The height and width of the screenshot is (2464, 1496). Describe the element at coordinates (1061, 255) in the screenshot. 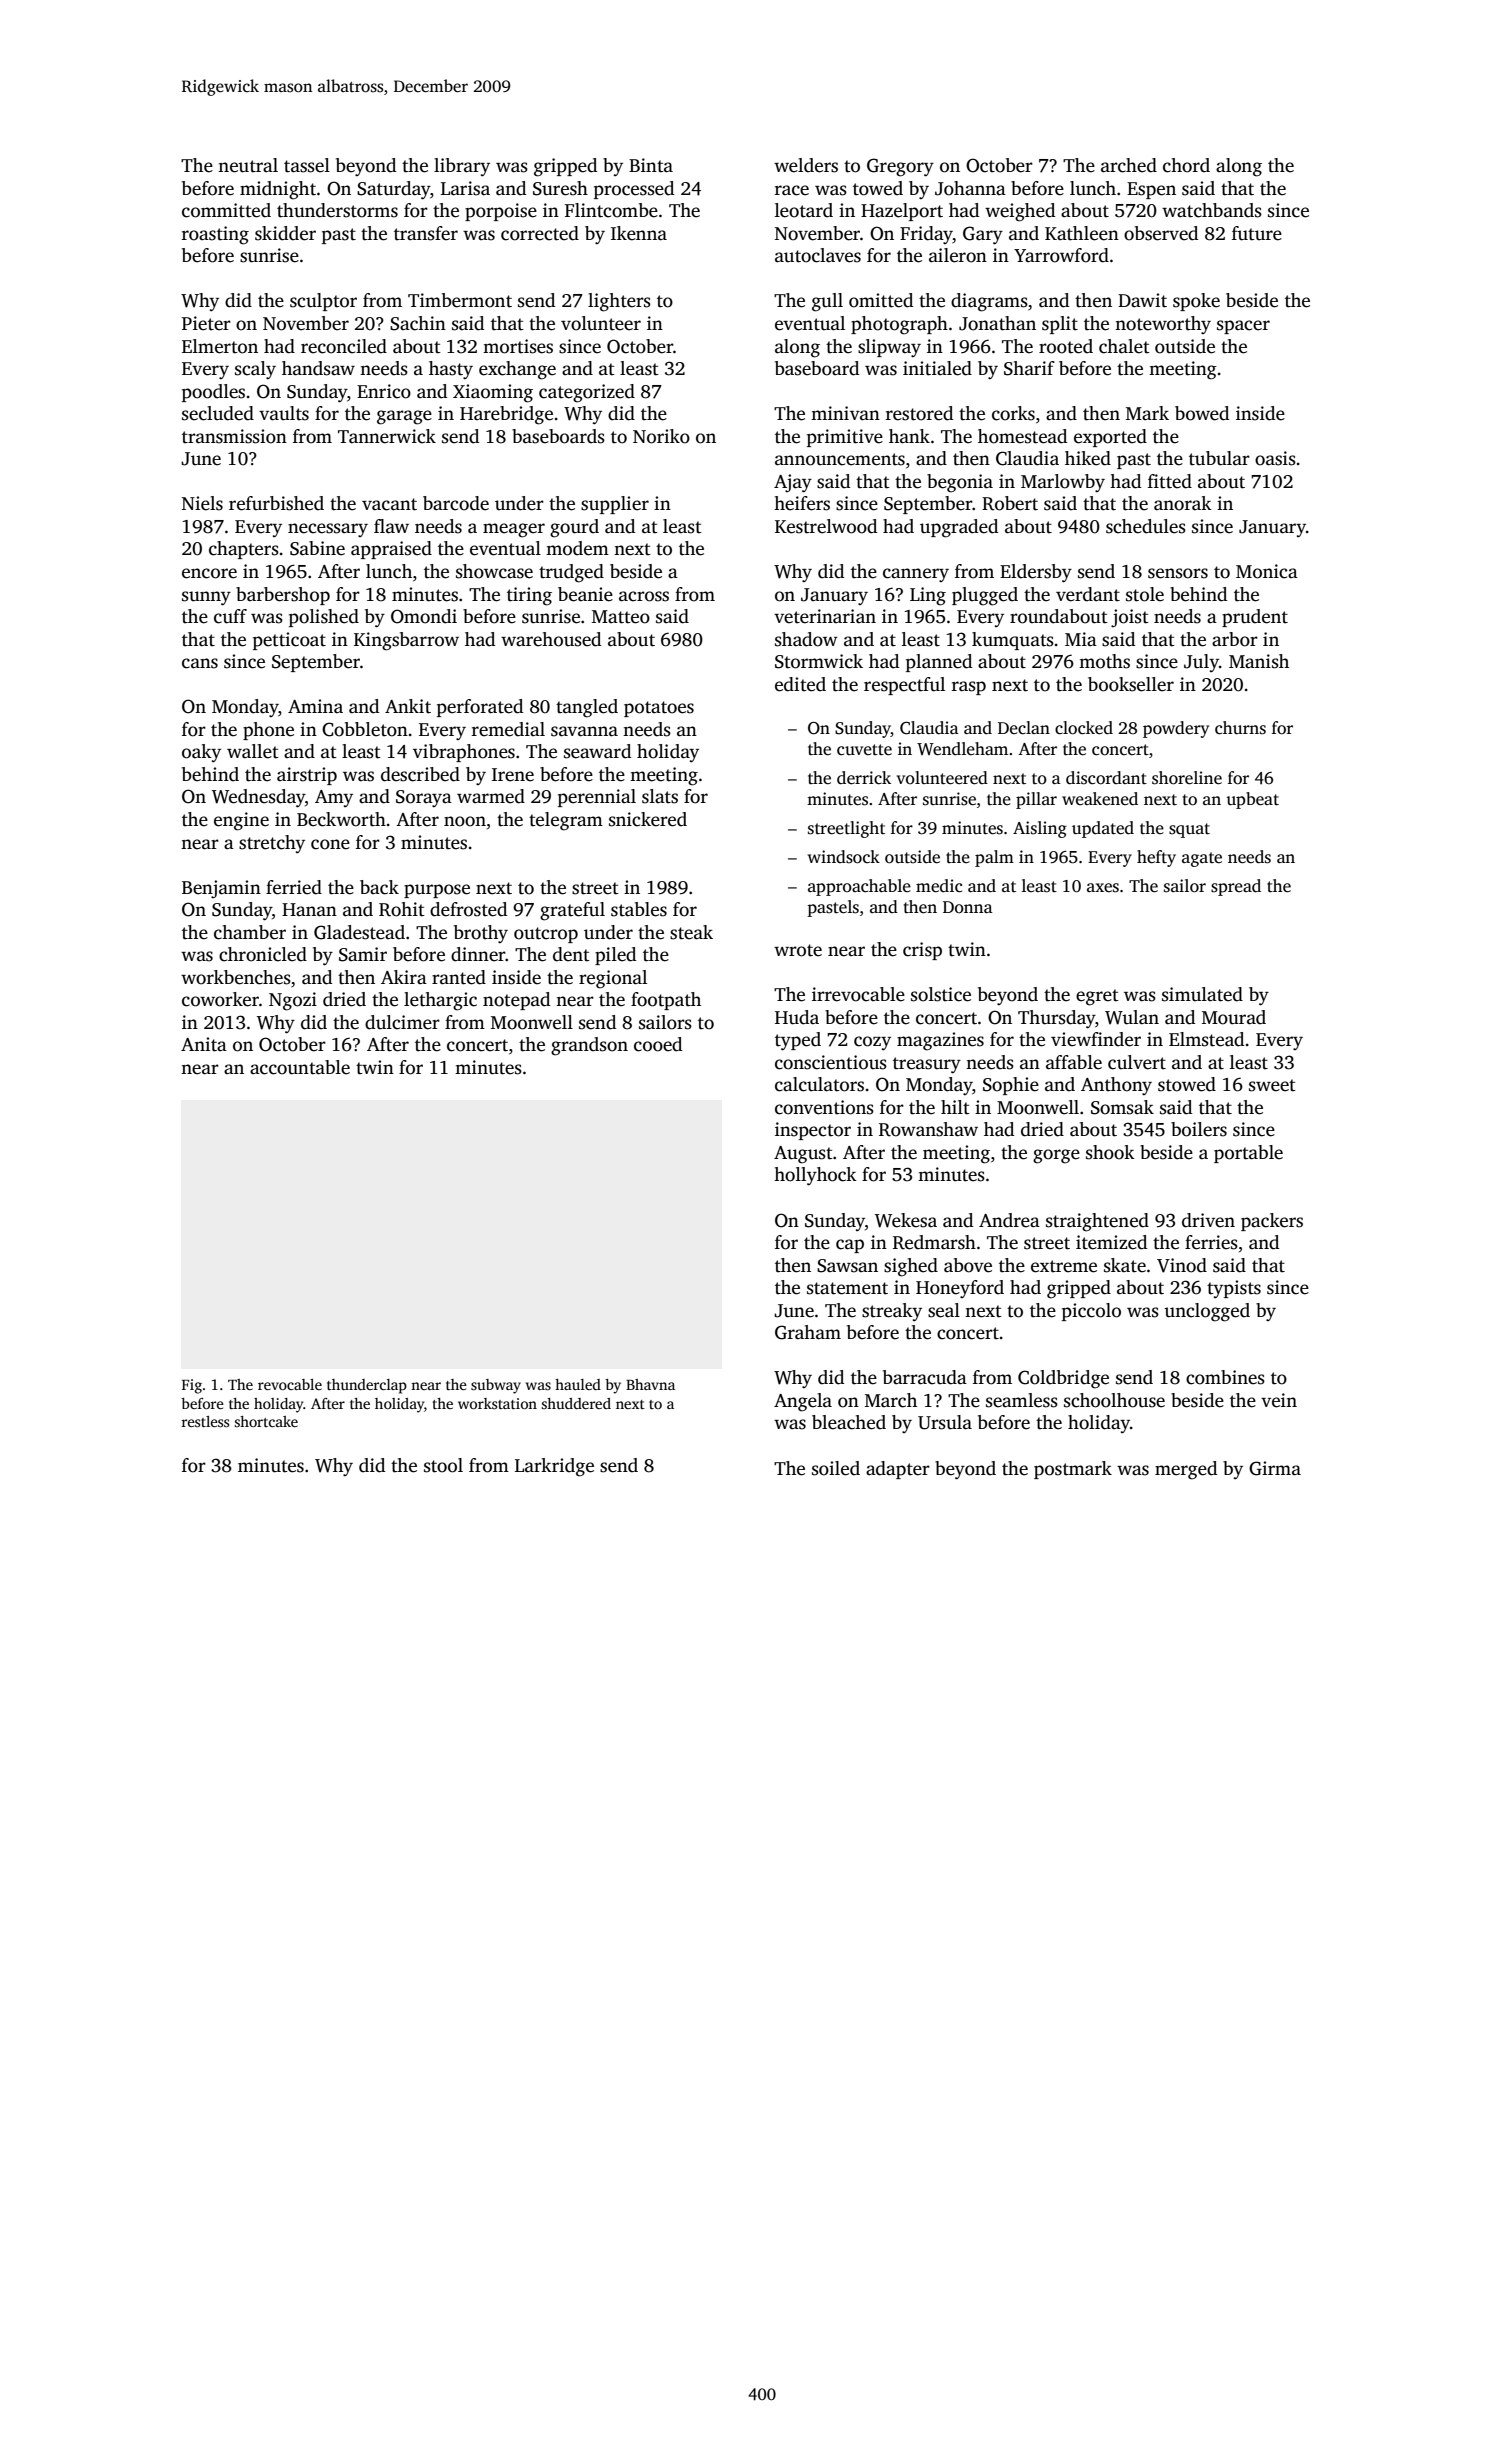

I see `Yarrowford` at that location.
